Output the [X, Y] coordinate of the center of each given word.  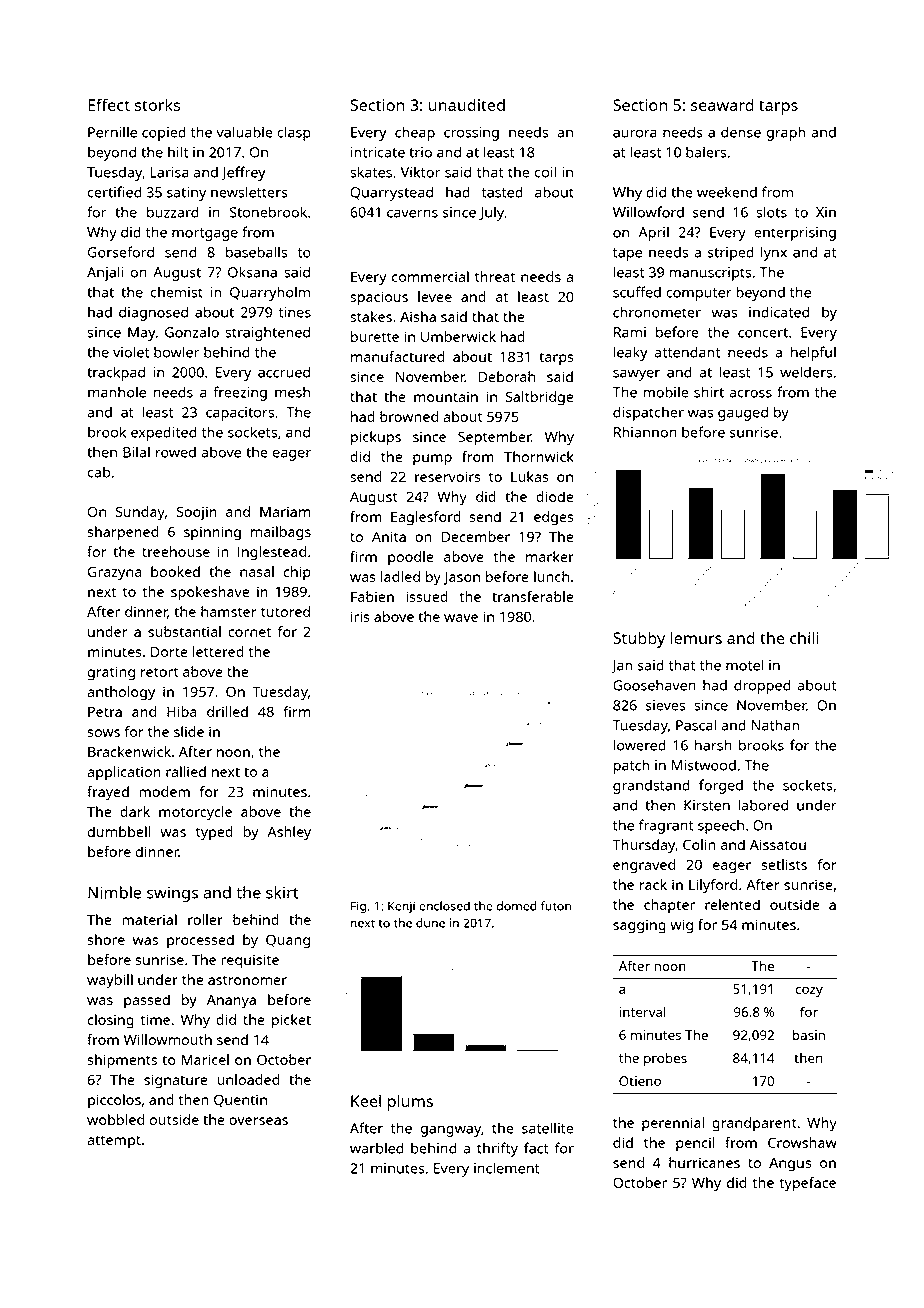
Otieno [640, 1081]
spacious [379, 298]
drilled [227, 711]
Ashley [289, 833]
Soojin [197, 513]
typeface [808, 1184]
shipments [122, 1061]
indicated [779, 312]
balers [706, 152]
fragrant [666, 826]
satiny [186, 194]
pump [432, 460]
